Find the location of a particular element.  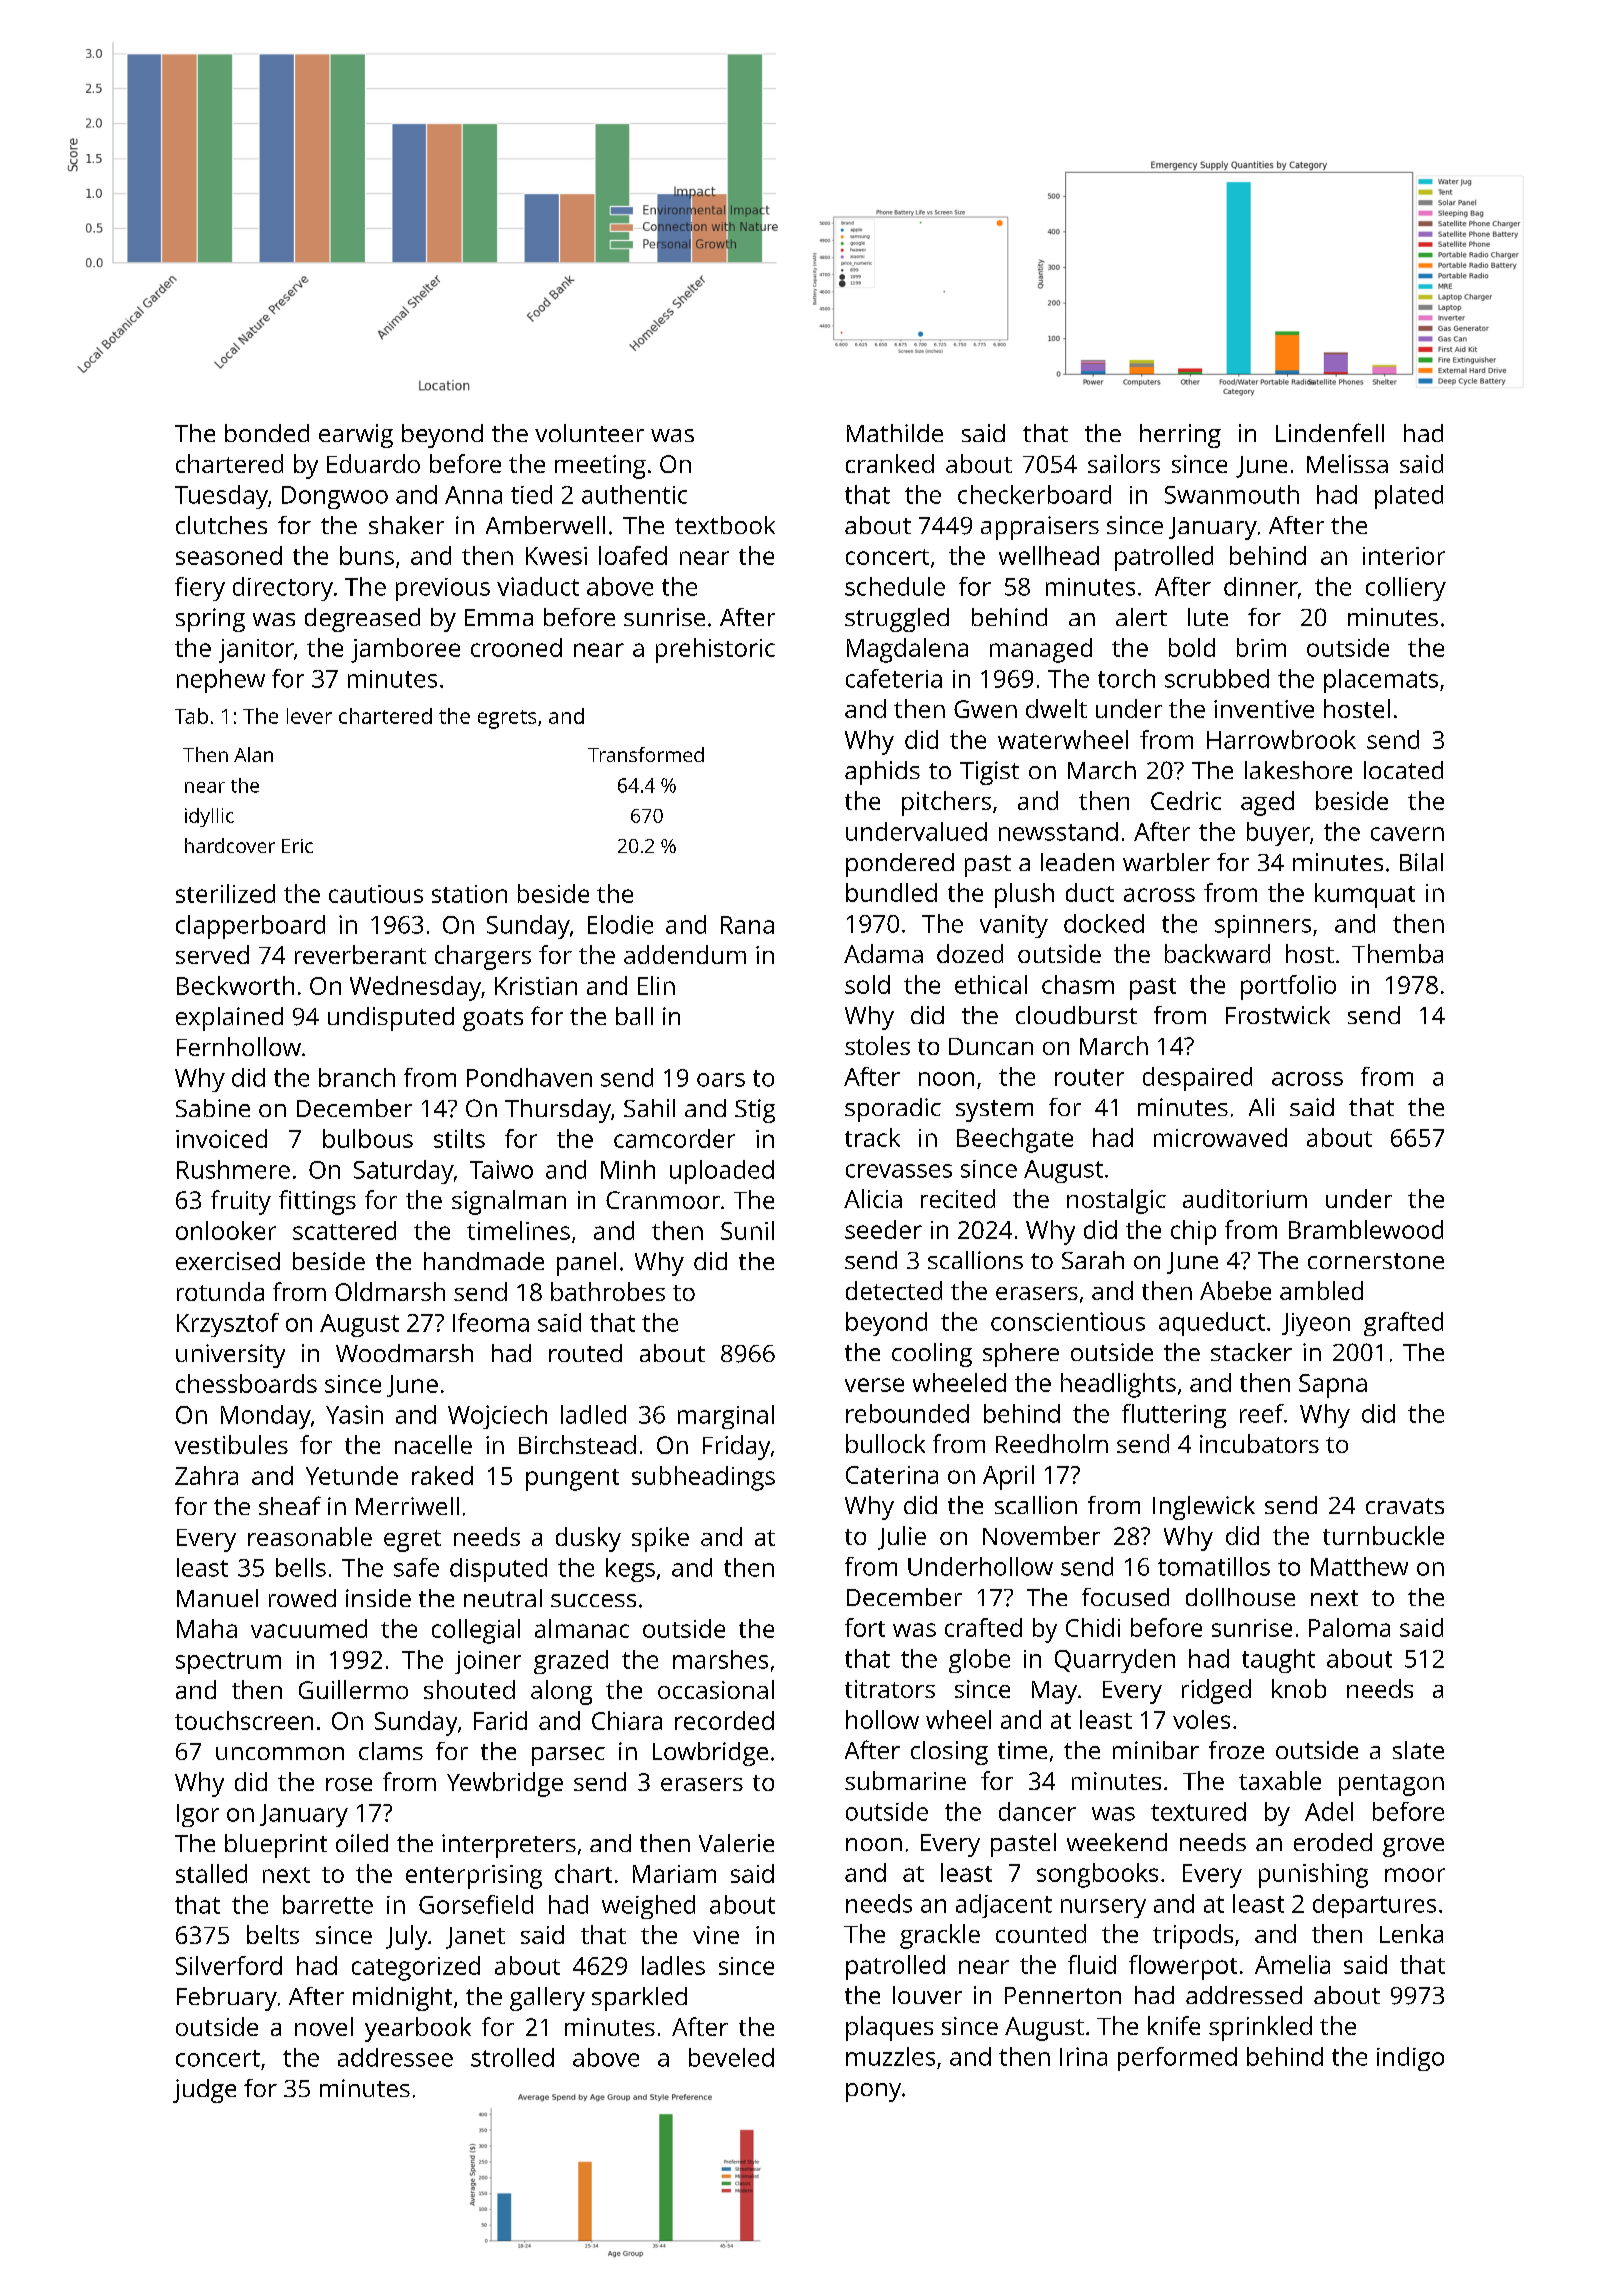

meeting is located at coordinates (600, 467).
